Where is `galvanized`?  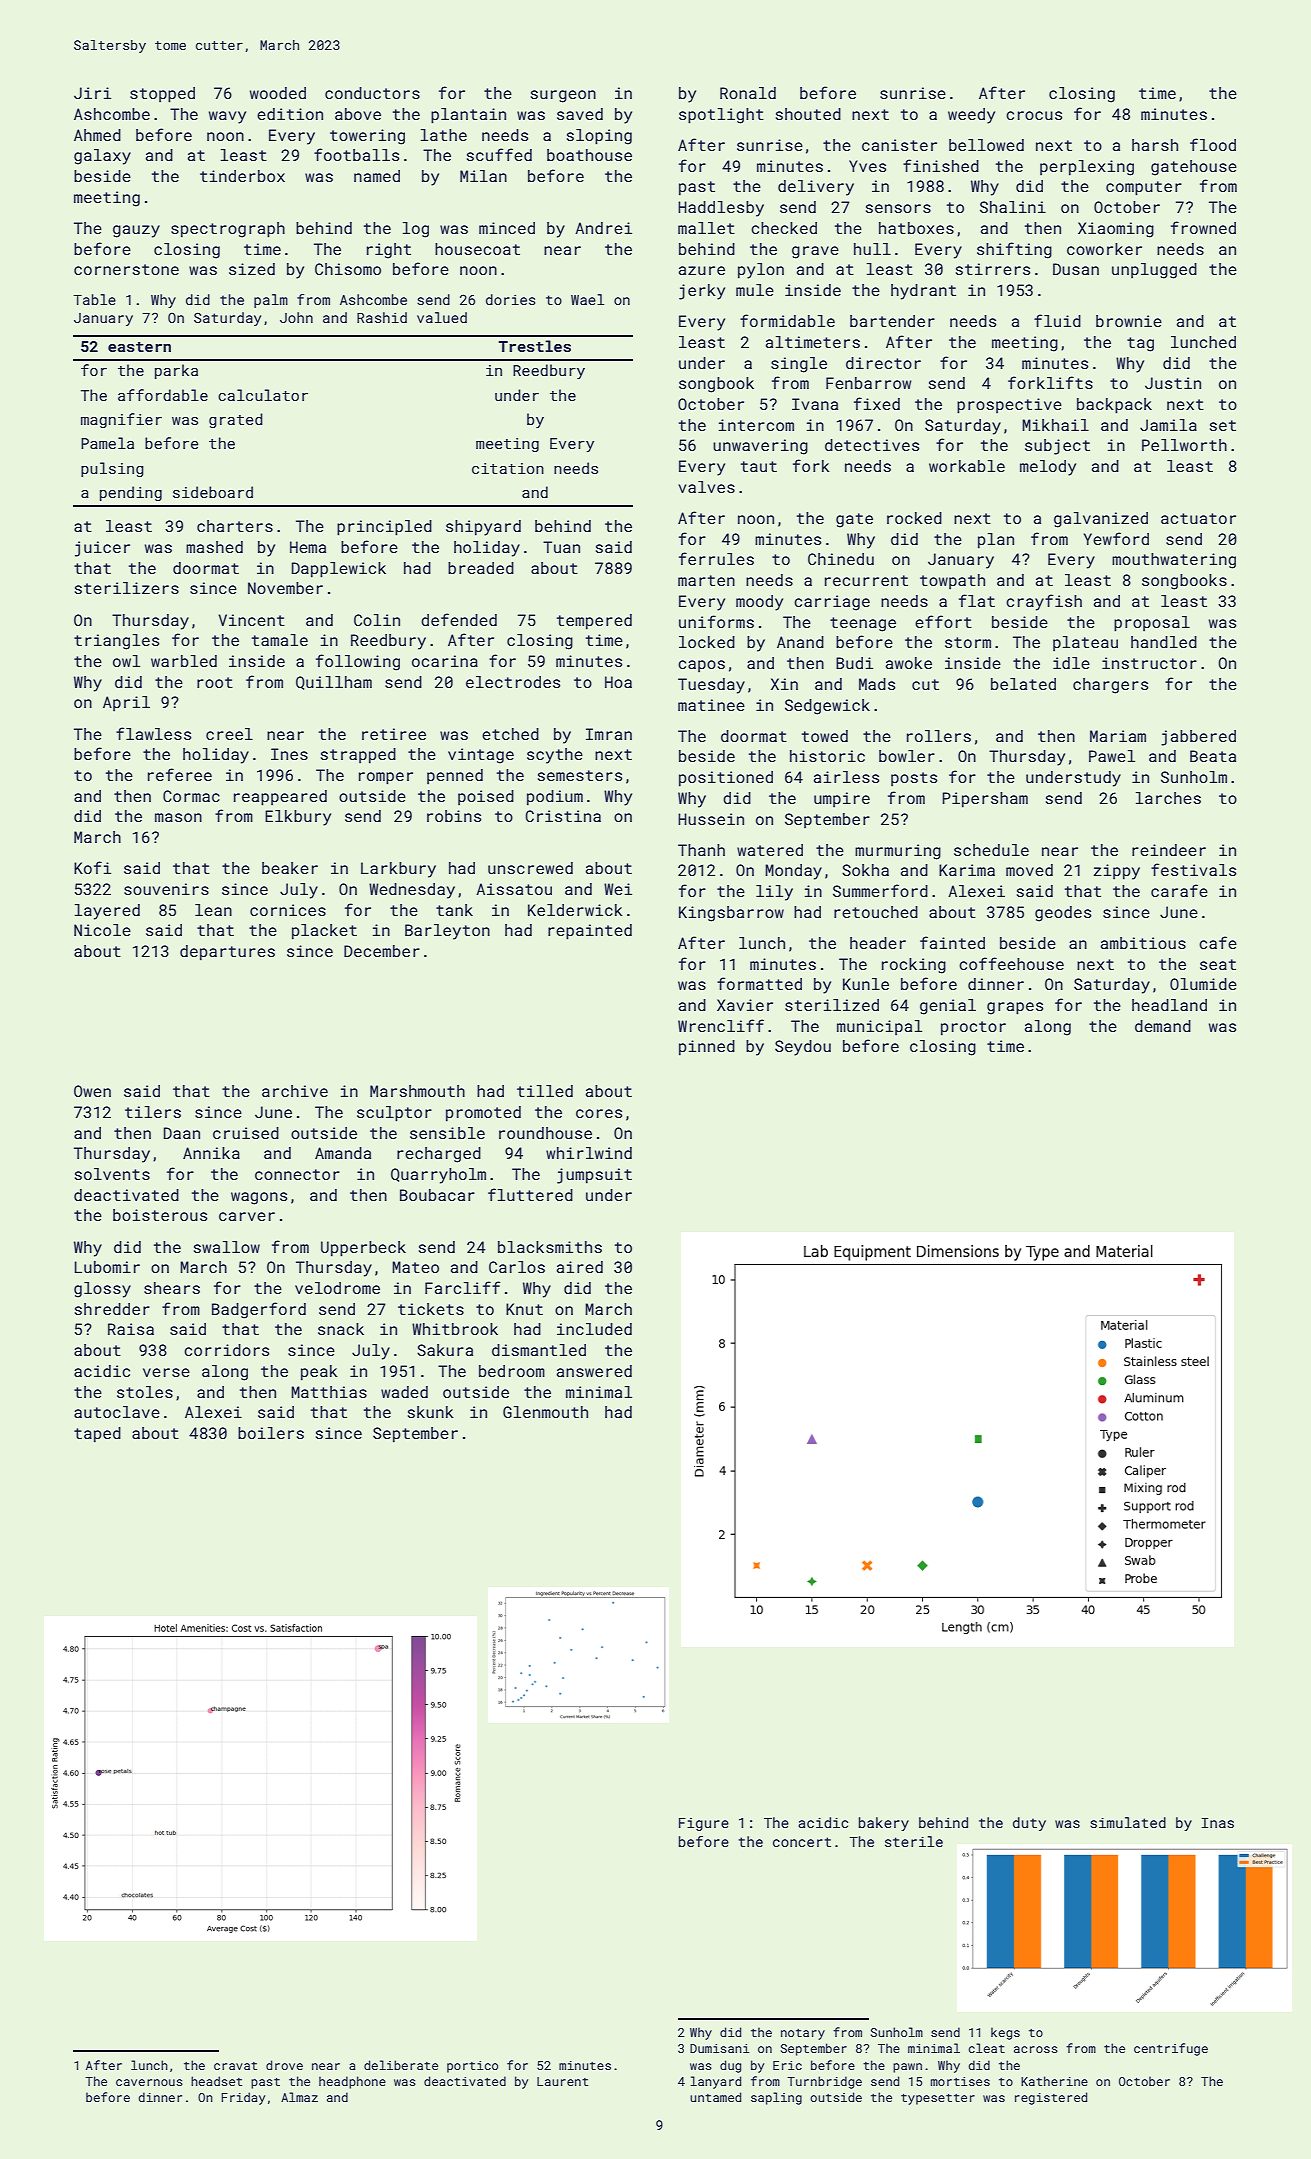 galvanized is located at coordinates (1101, 520).
